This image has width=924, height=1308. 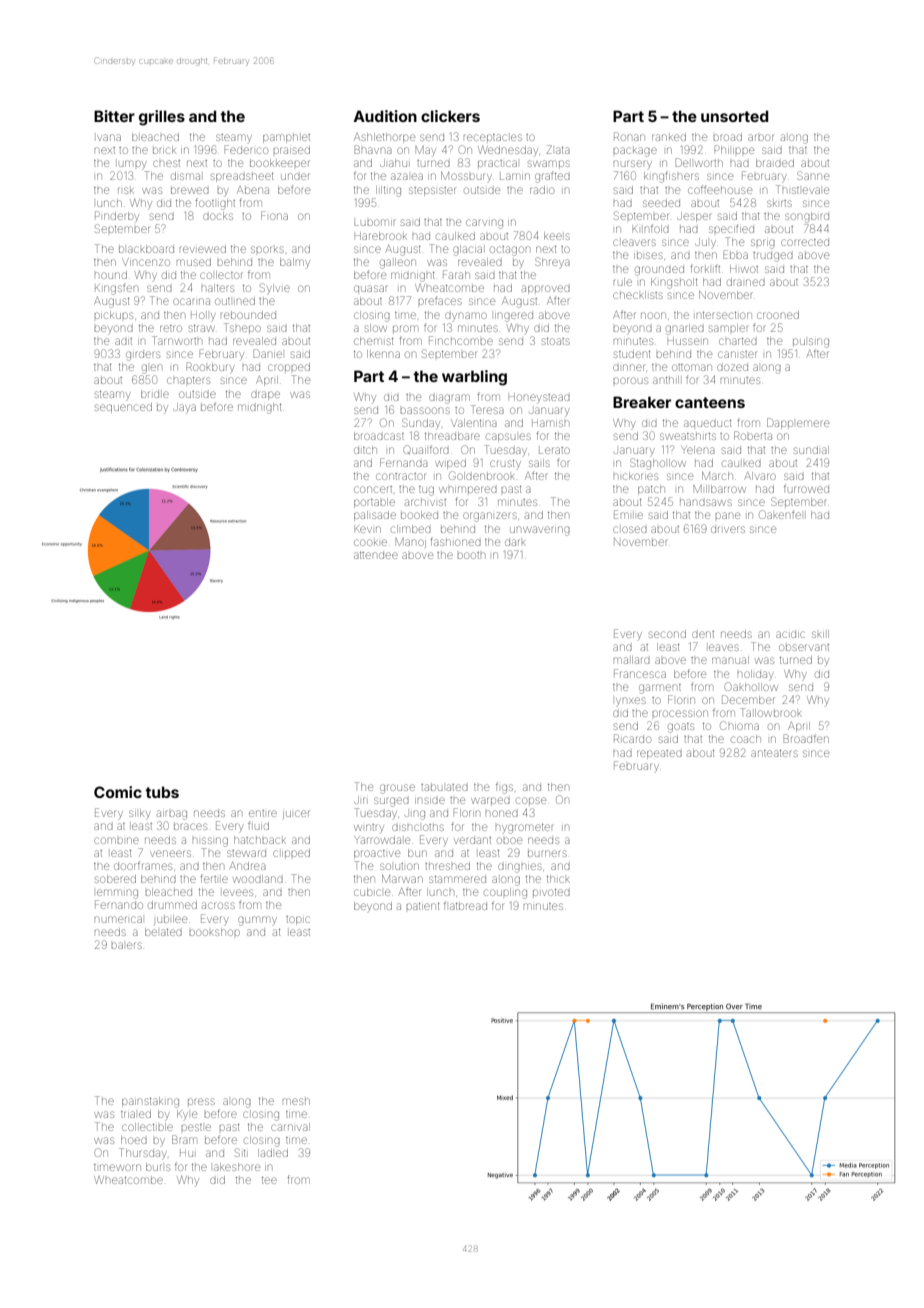 I want to click on skill, so click(x=820, y=634).
